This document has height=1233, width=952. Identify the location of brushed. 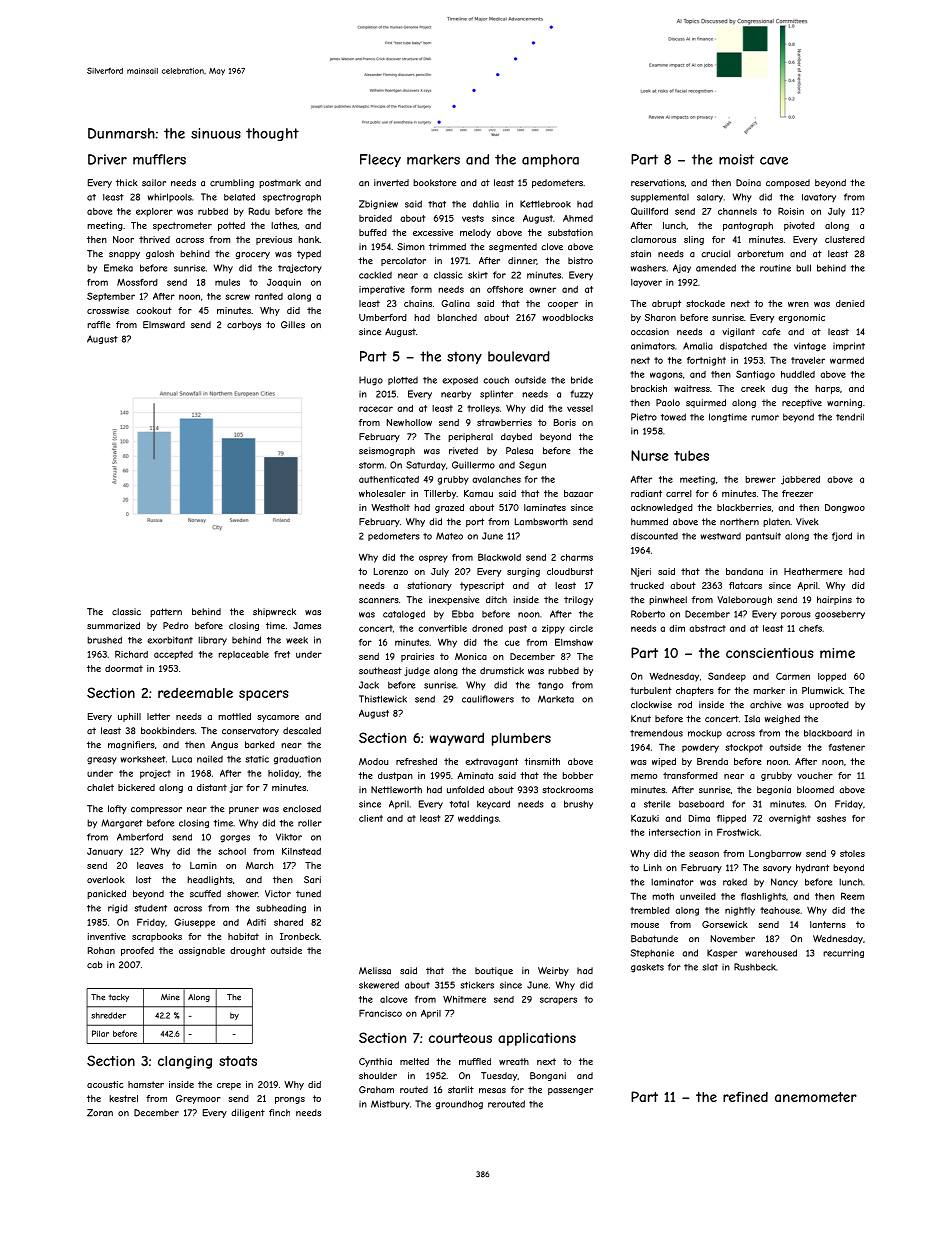
(104, 640).
